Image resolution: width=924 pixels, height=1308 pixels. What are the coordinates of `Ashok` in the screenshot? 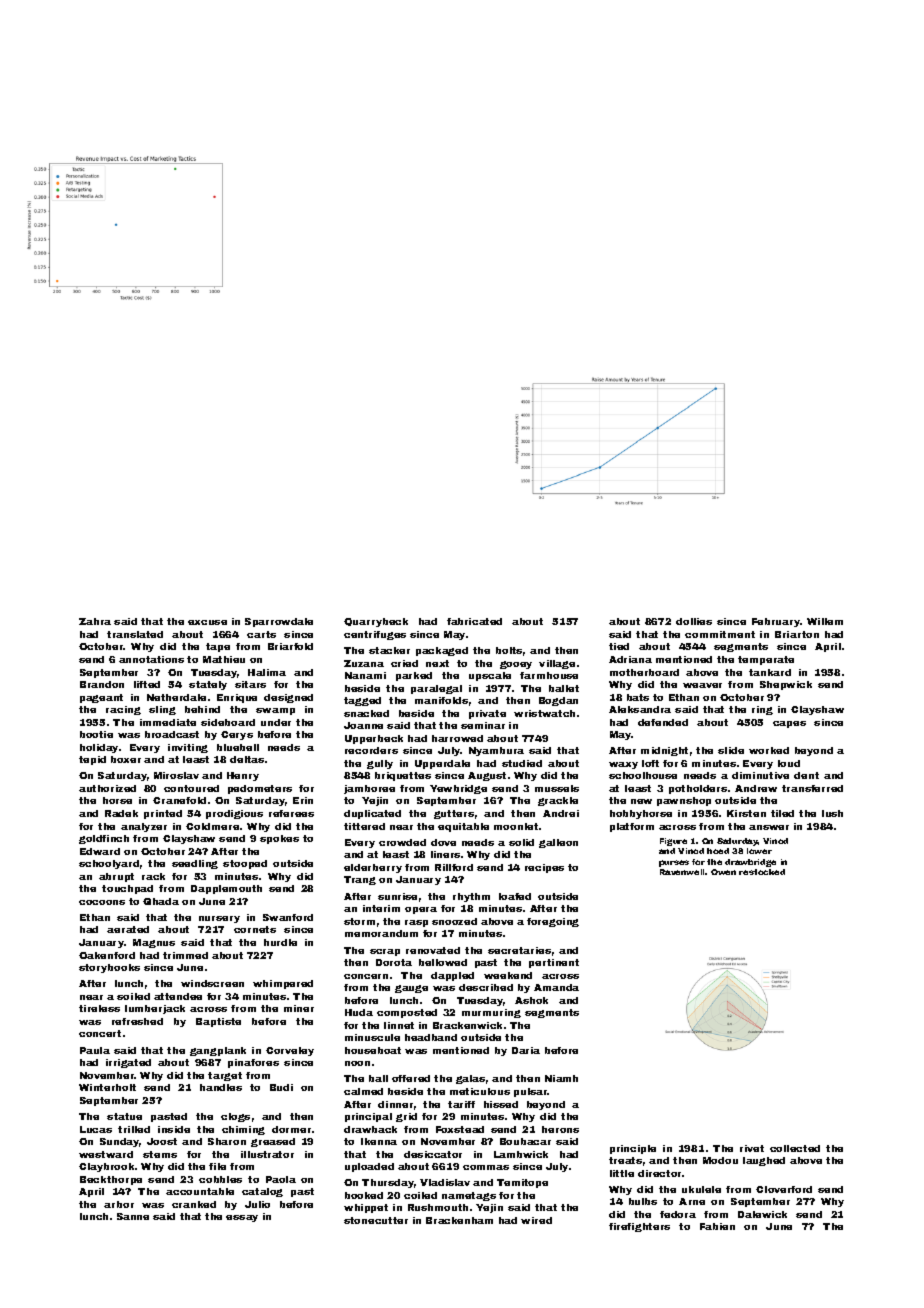 It's located at (531, 1000).
